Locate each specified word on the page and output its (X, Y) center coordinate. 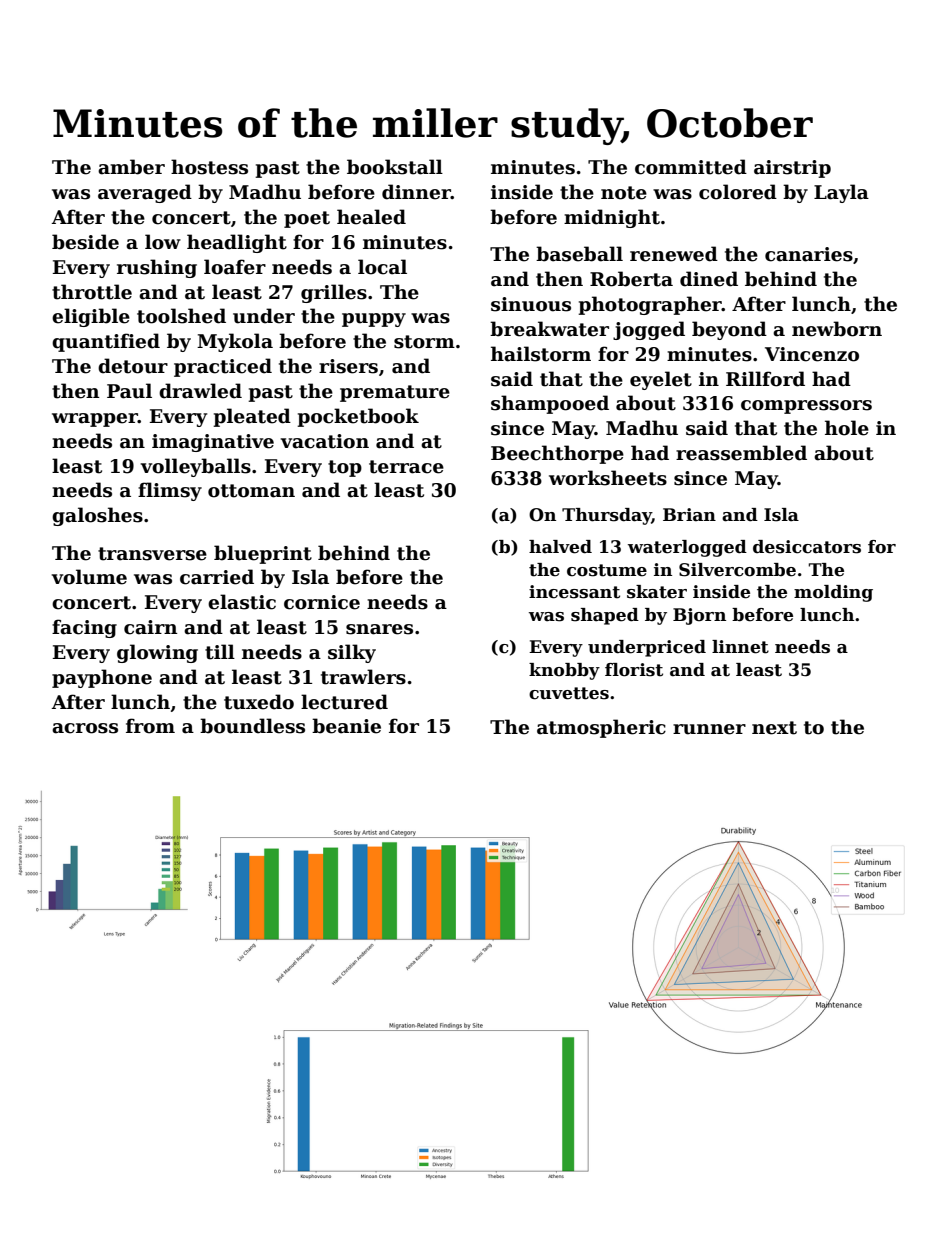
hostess (209, 167)
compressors (806, 407)
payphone (102, 678)
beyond (729, 330)
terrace (406, 467)
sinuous (531, 304)
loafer (235, 267)
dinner (416, 192)
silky (352, 653)
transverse (152, 554)
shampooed (550, 404)
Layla (841, 193)
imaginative (213, 443)
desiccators (807, 547)
